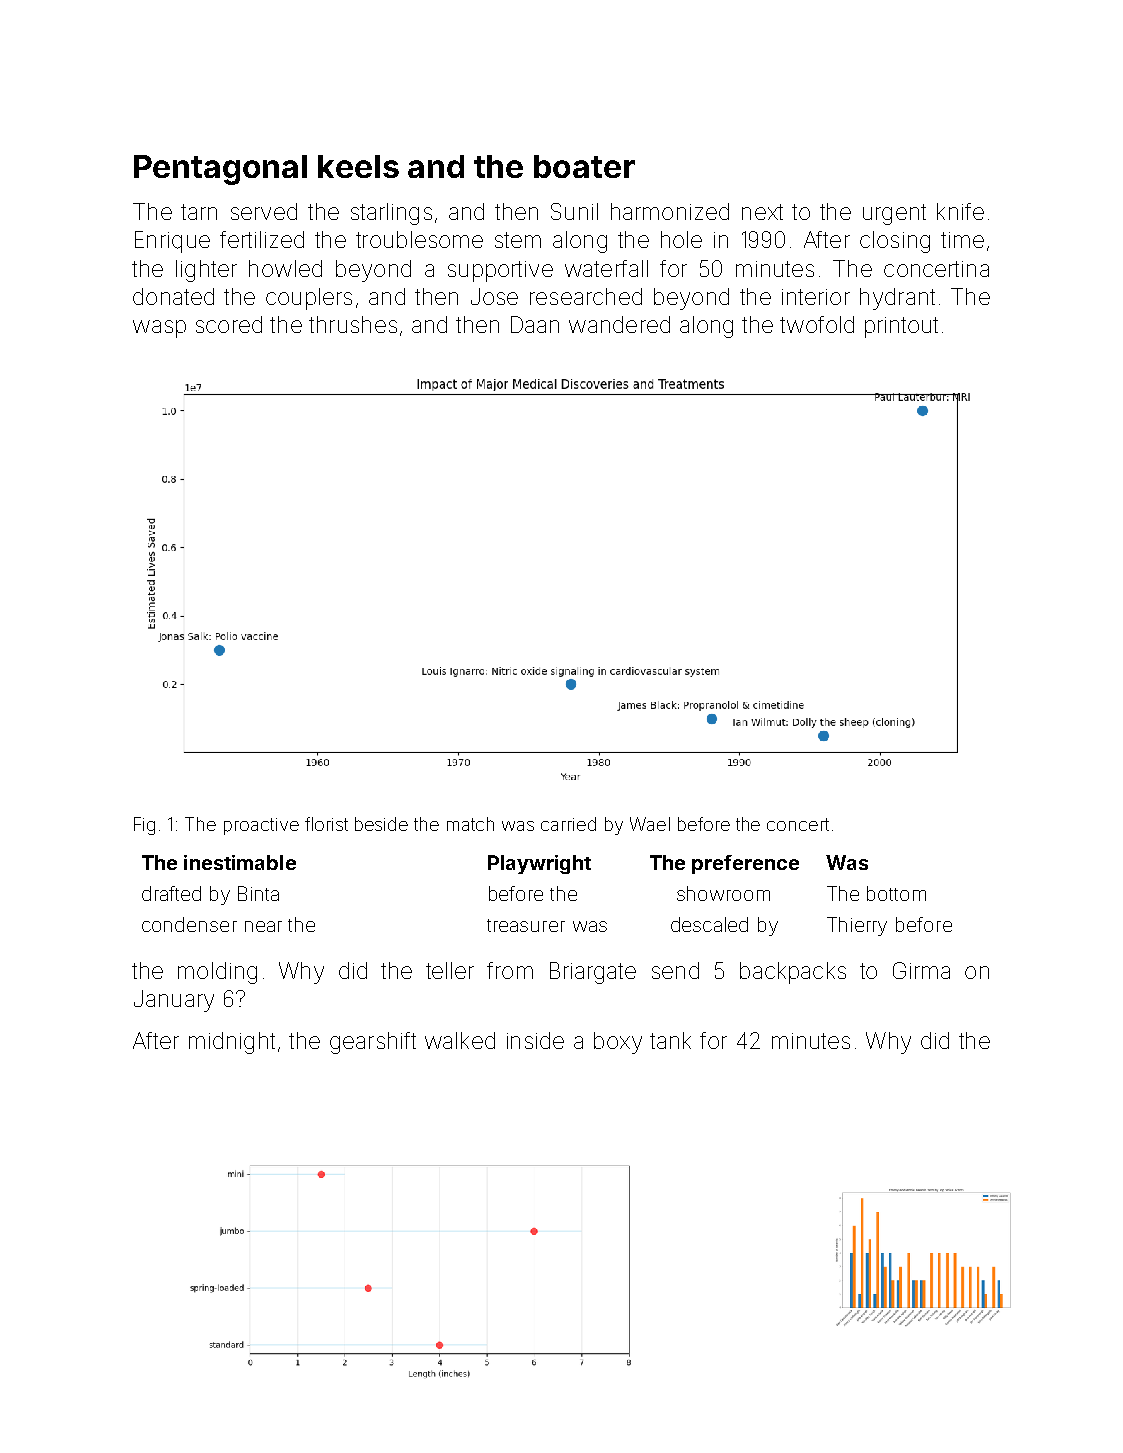 The image size is (1123, 1453). What do you see at coordinates (817, 324) in the screenshot?
I see `twofold` at bounding box center [817, 324].
